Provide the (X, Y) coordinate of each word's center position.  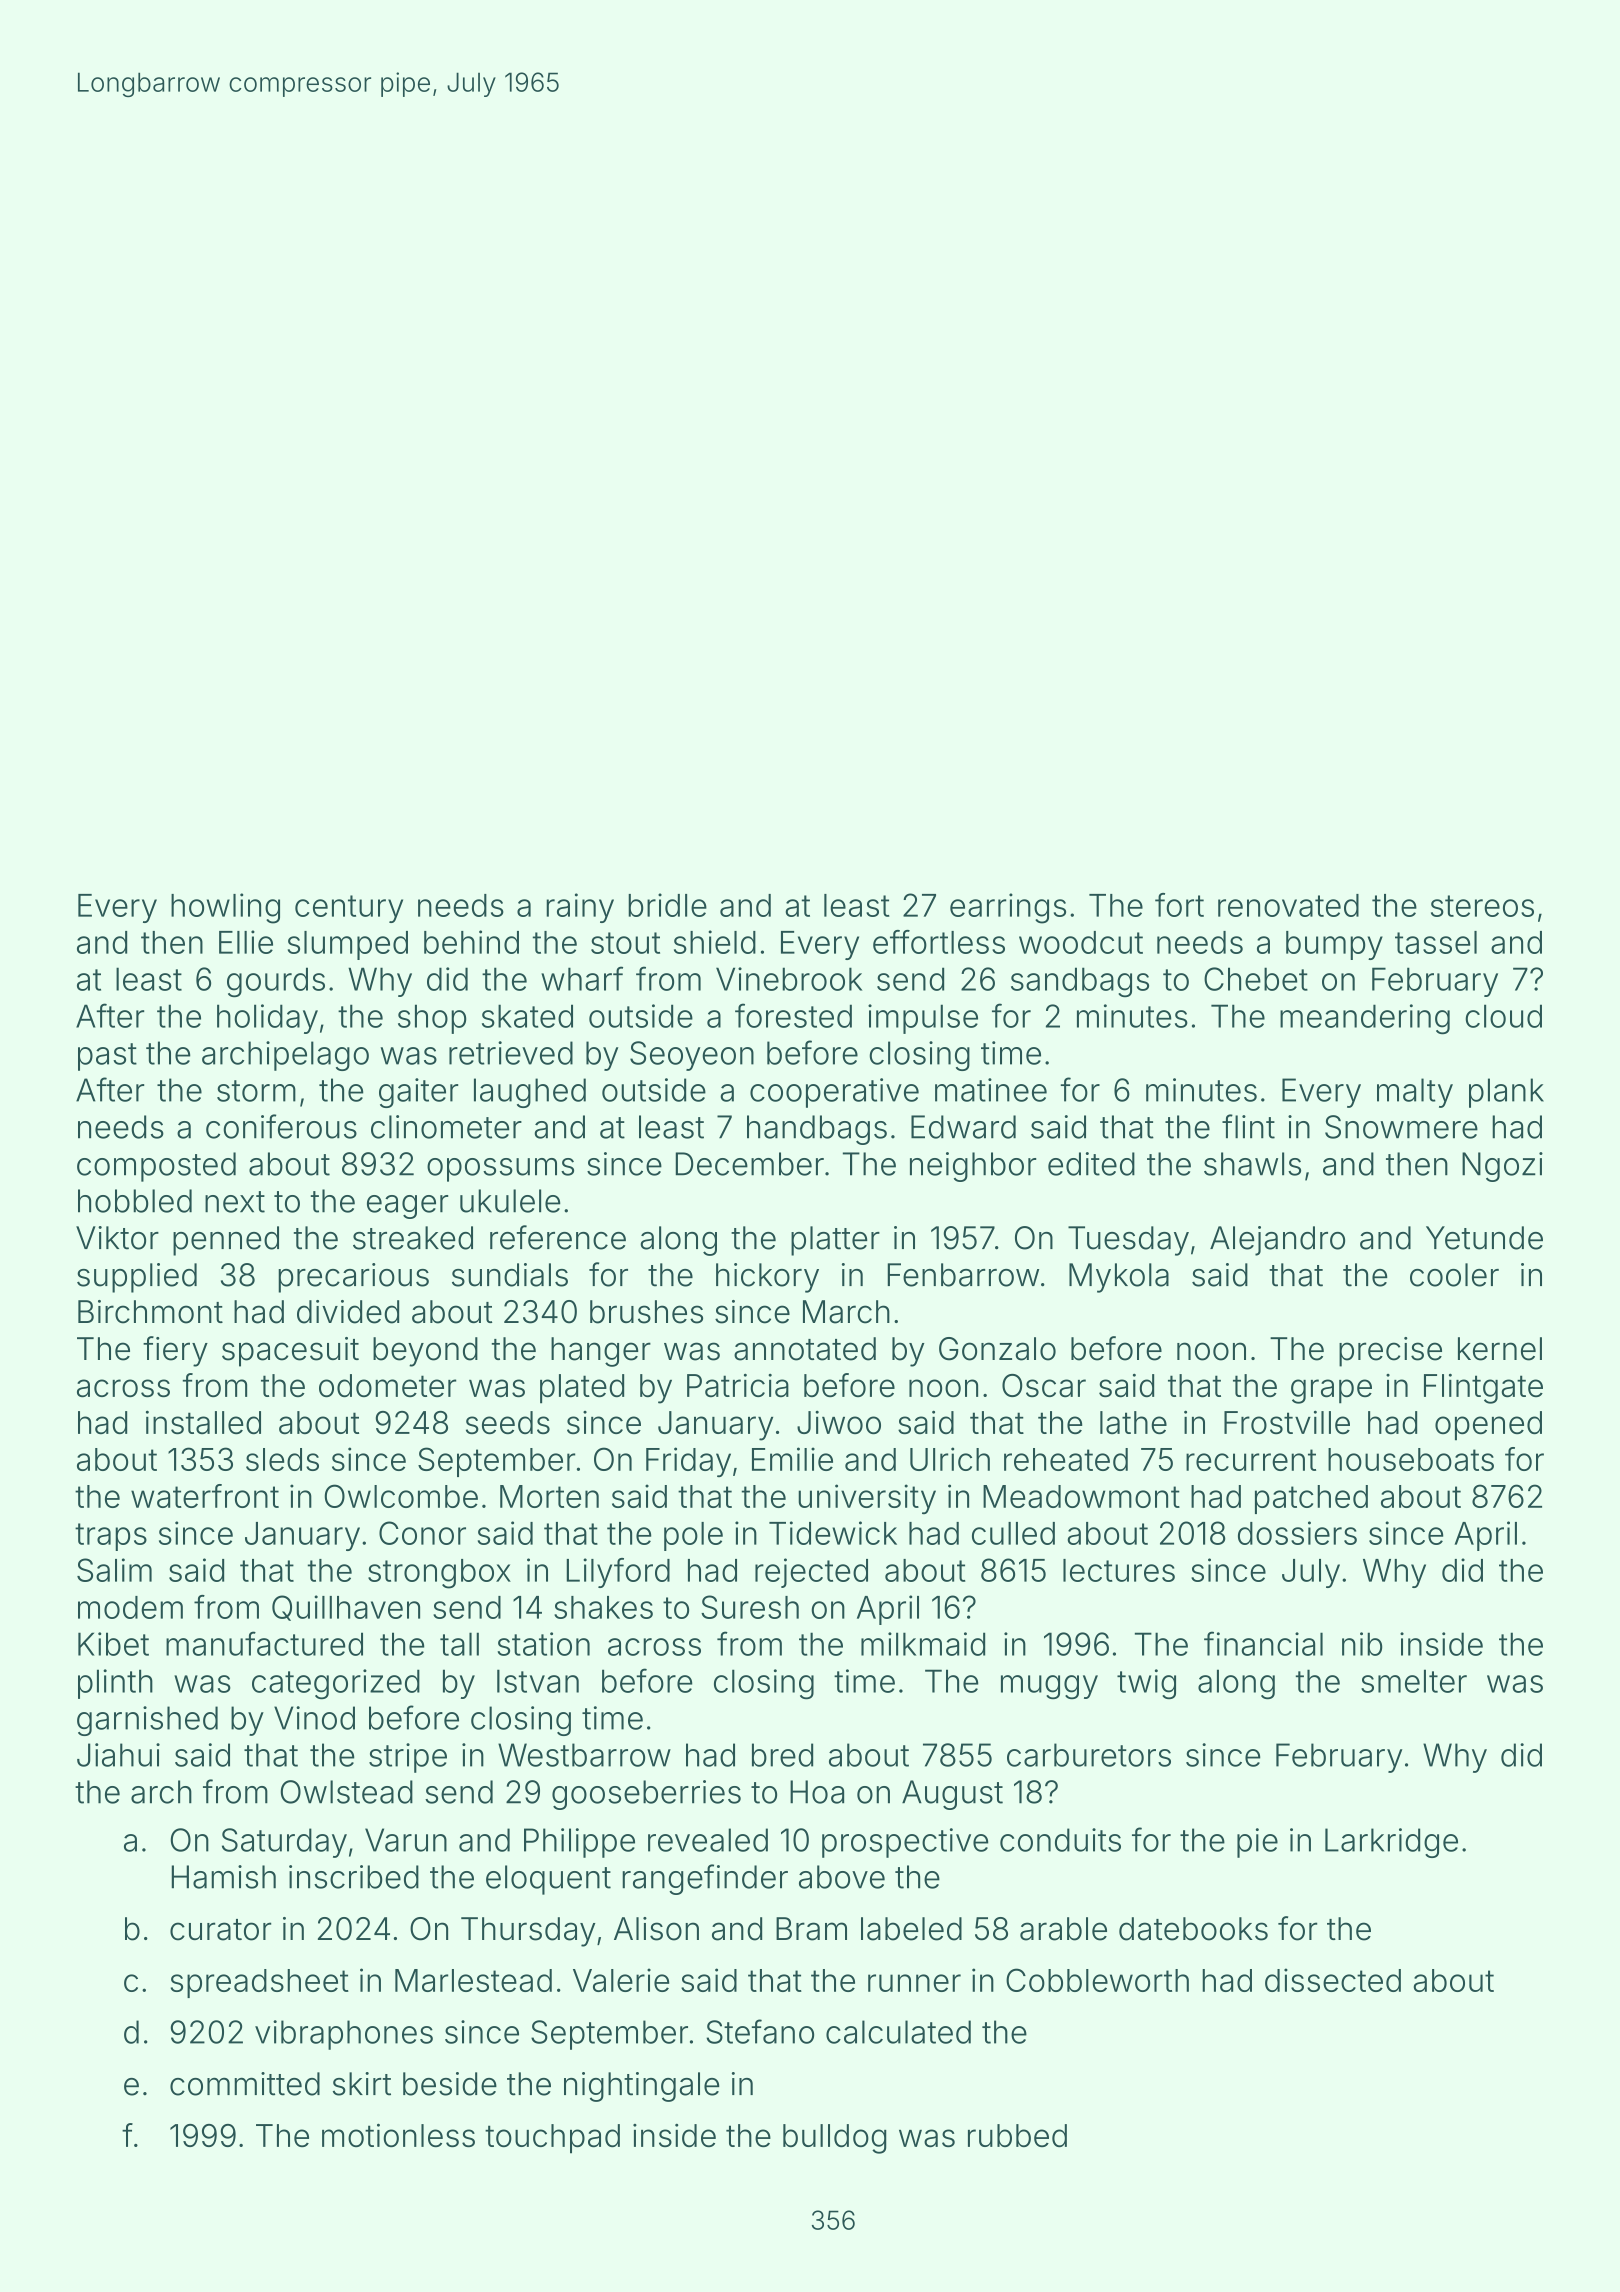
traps (111, 1537)
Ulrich (950, 1459)
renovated (1288, 905)
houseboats (1411, 1459)
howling (225, 908)
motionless (398, 2135)
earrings (1008, 908)
